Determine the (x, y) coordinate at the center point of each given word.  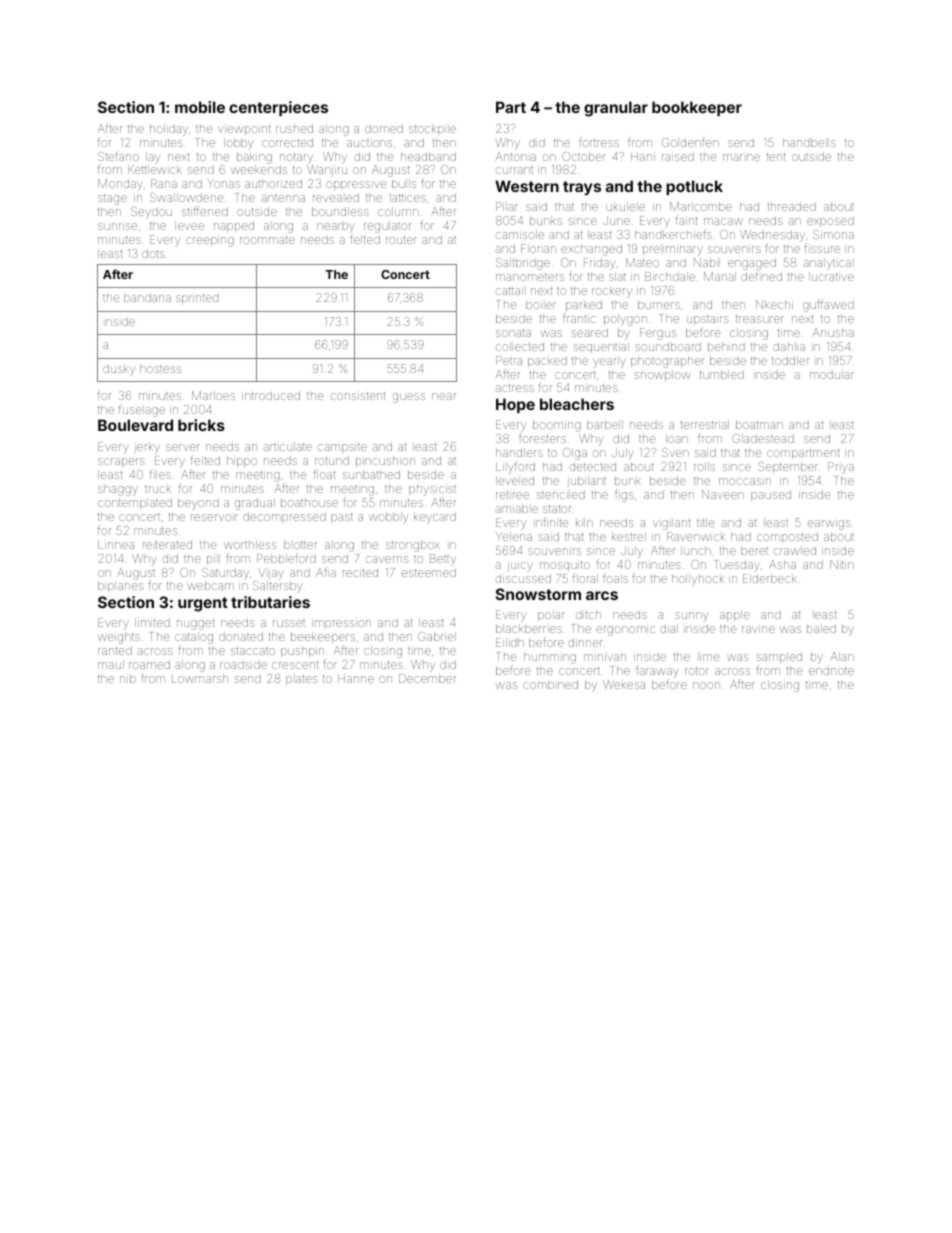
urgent (203, 604)
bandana (147, 297)
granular (616, 109)
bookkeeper (697, 108)
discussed (523, 578)
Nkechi (774, 304)
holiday (169, 130)
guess (409, 398)
